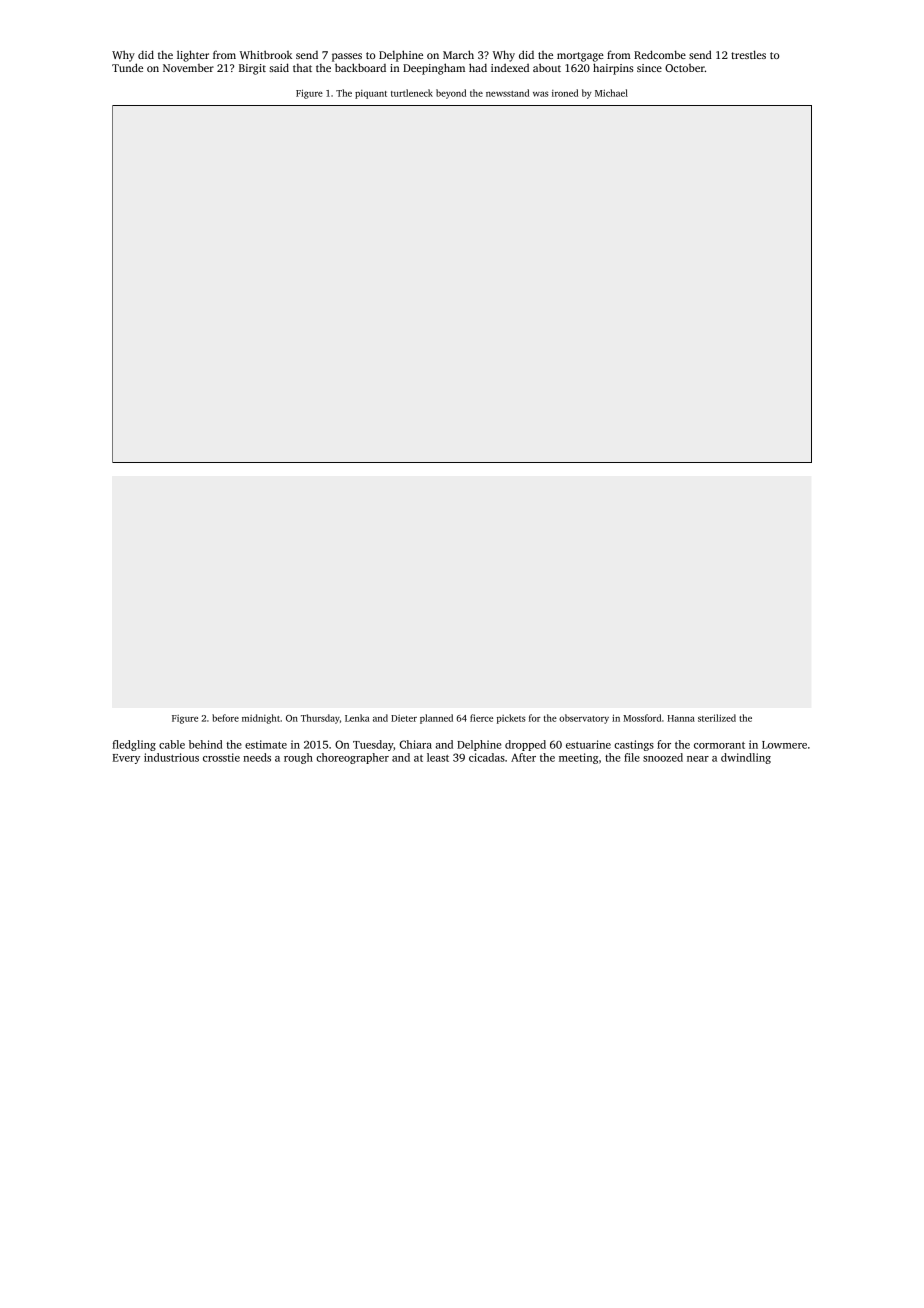 Image resolution: width=924 pixels, height=1308 pixels. What do you see at coordinates (746, 758) in the screenshot?
I see `dwindling` at bounding box center [746, 758].
